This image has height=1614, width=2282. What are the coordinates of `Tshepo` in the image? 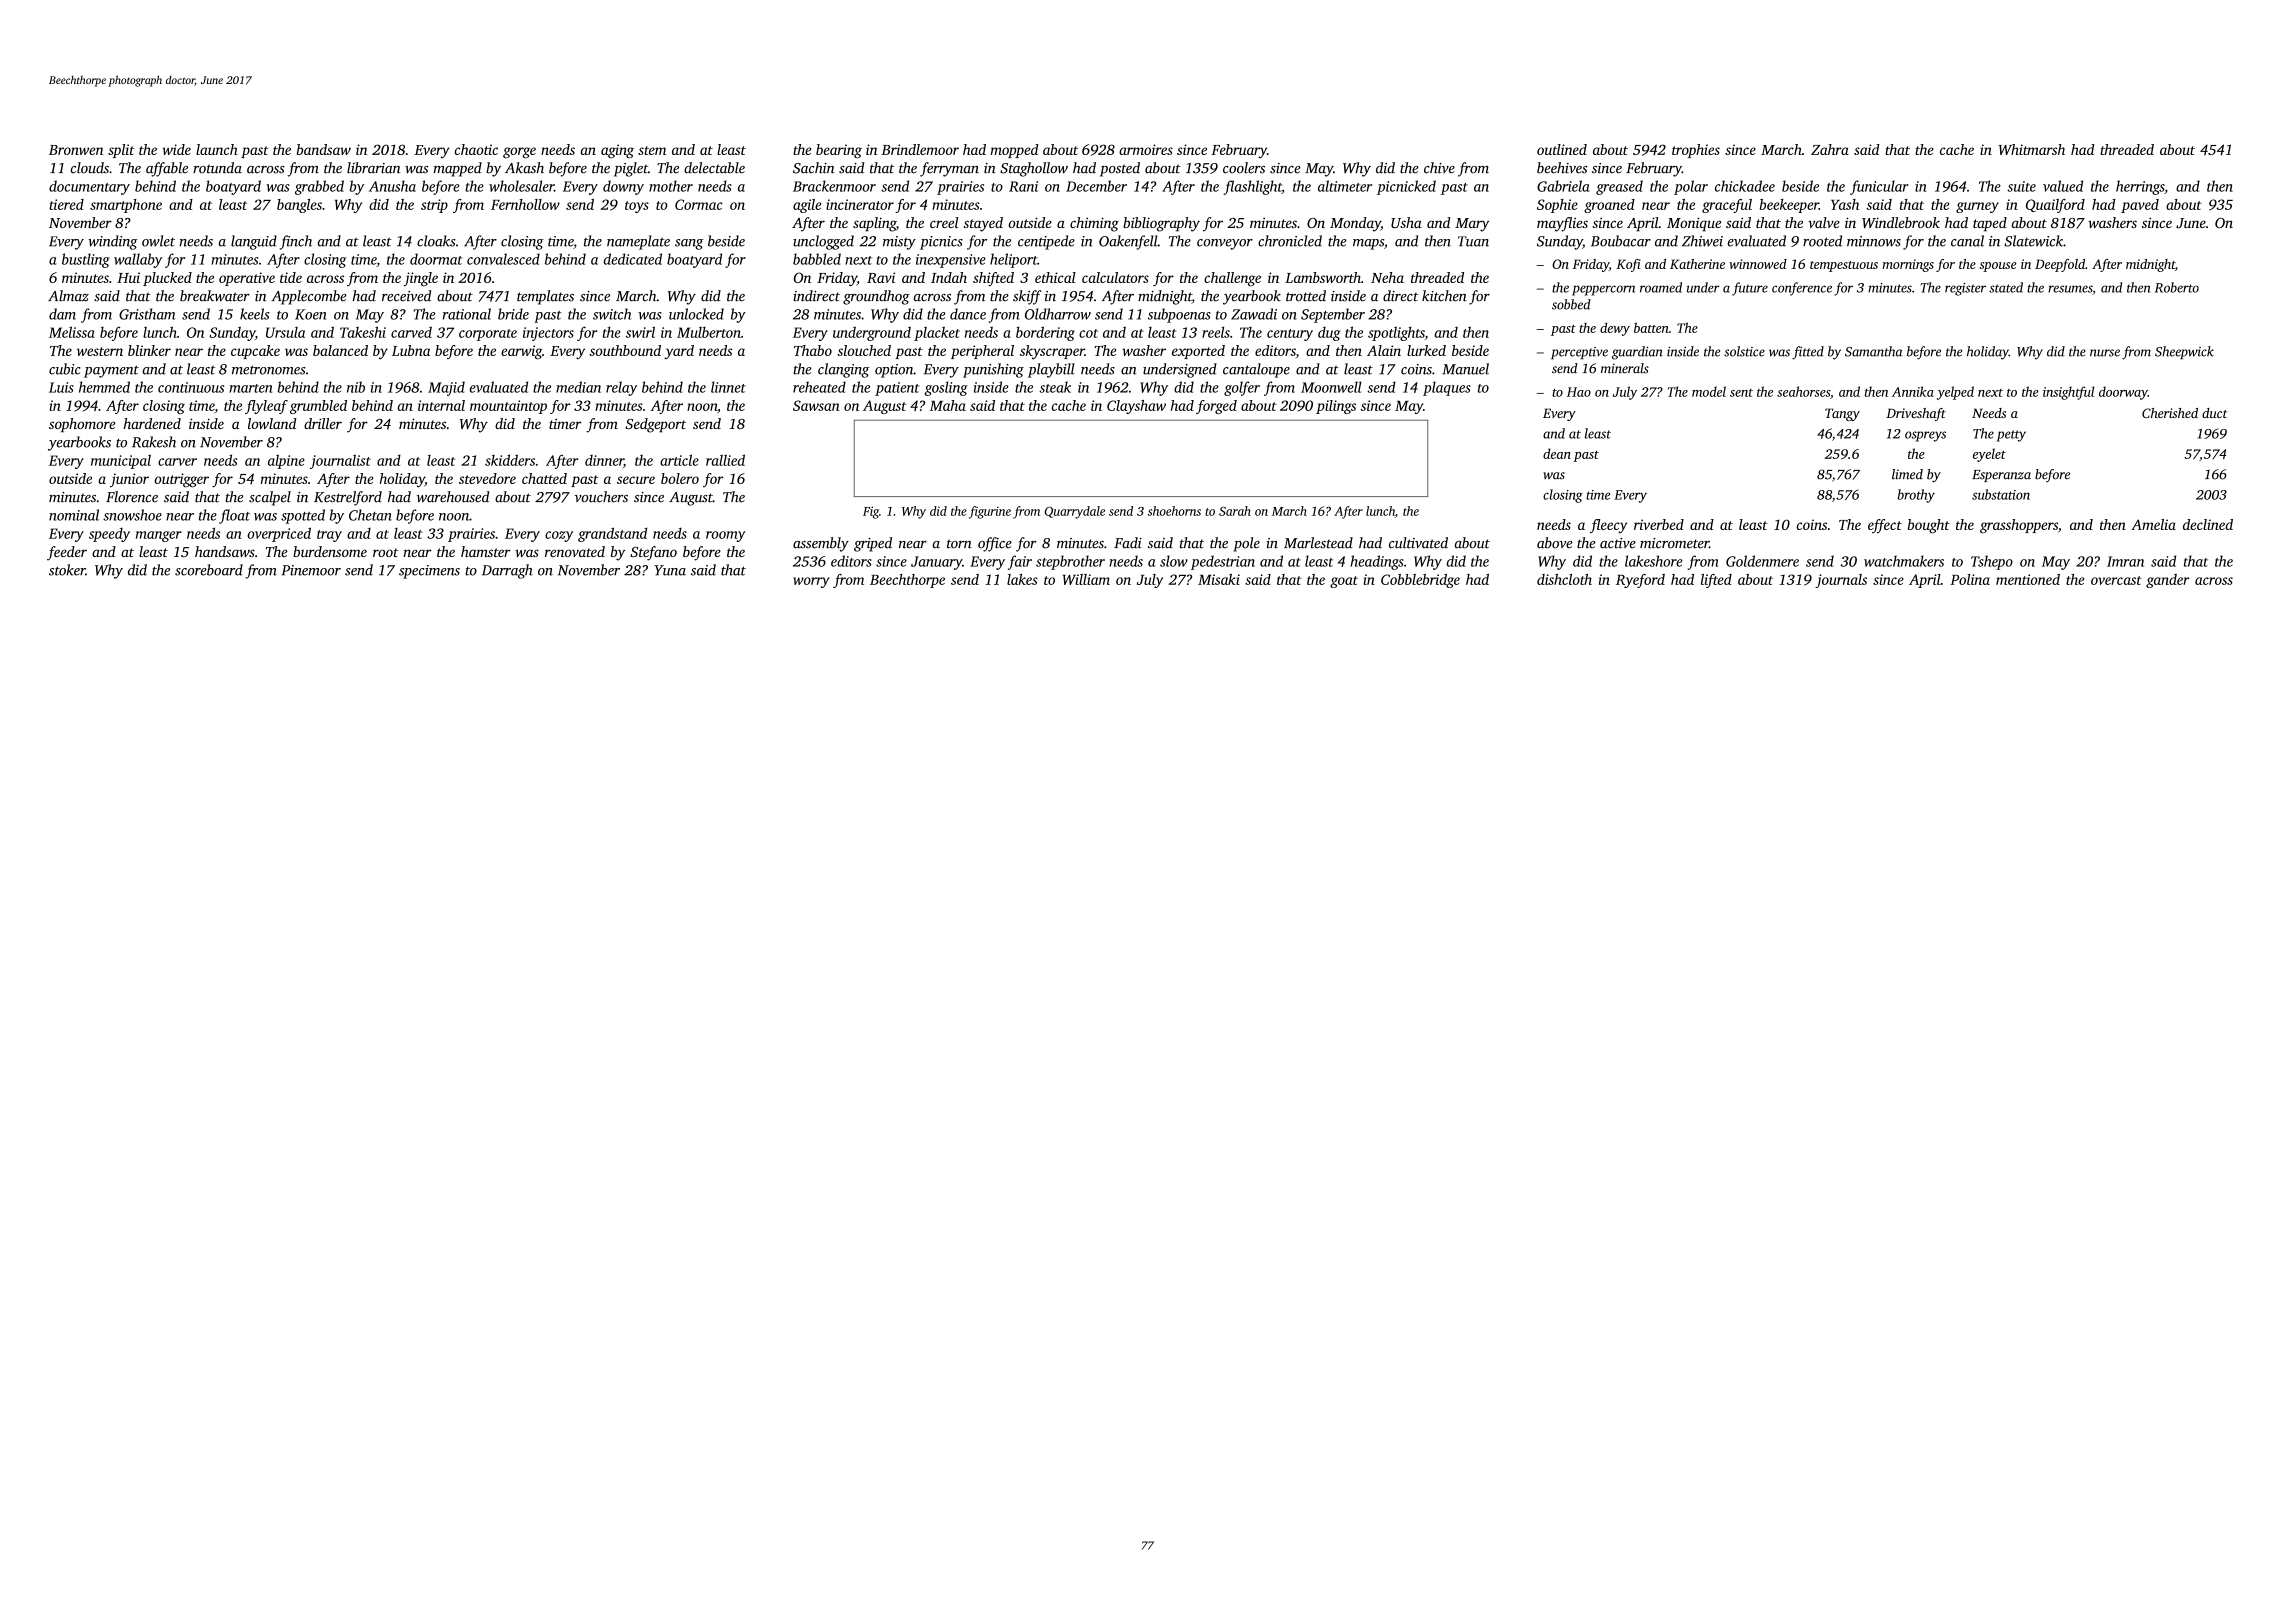 It's located at (1992, 562).
